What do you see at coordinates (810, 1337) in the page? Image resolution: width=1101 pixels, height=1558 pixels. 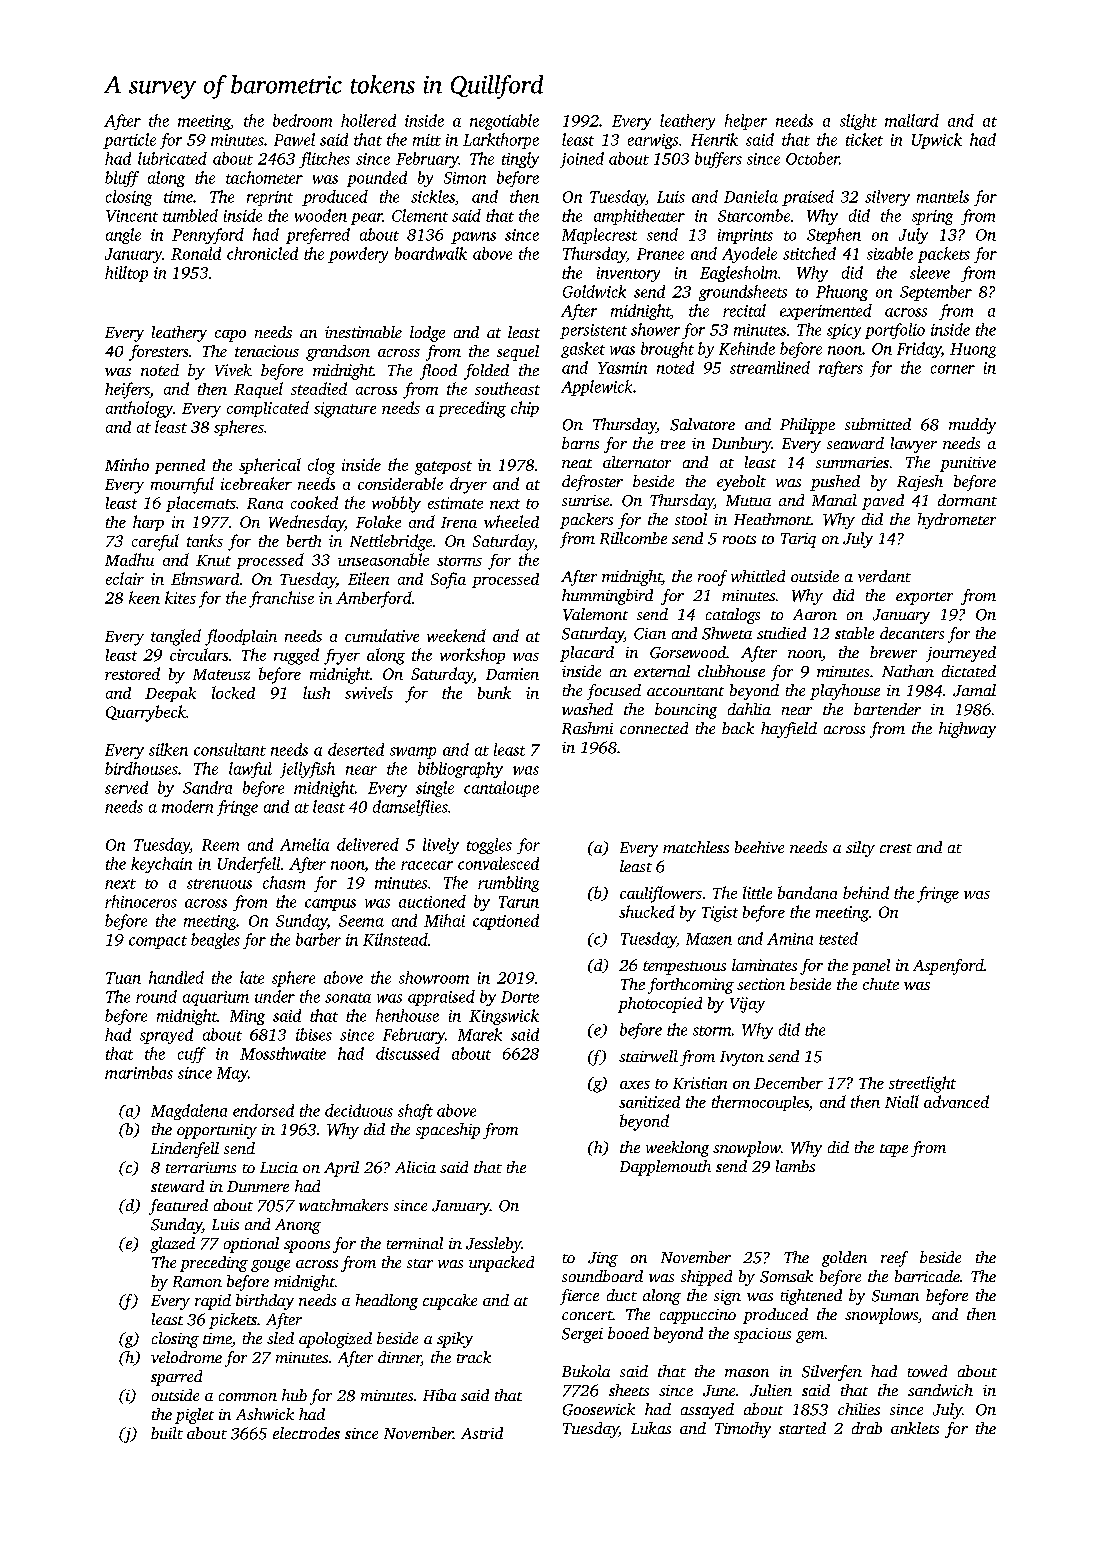 I see `gem` at bounding box center [810, 1337].
